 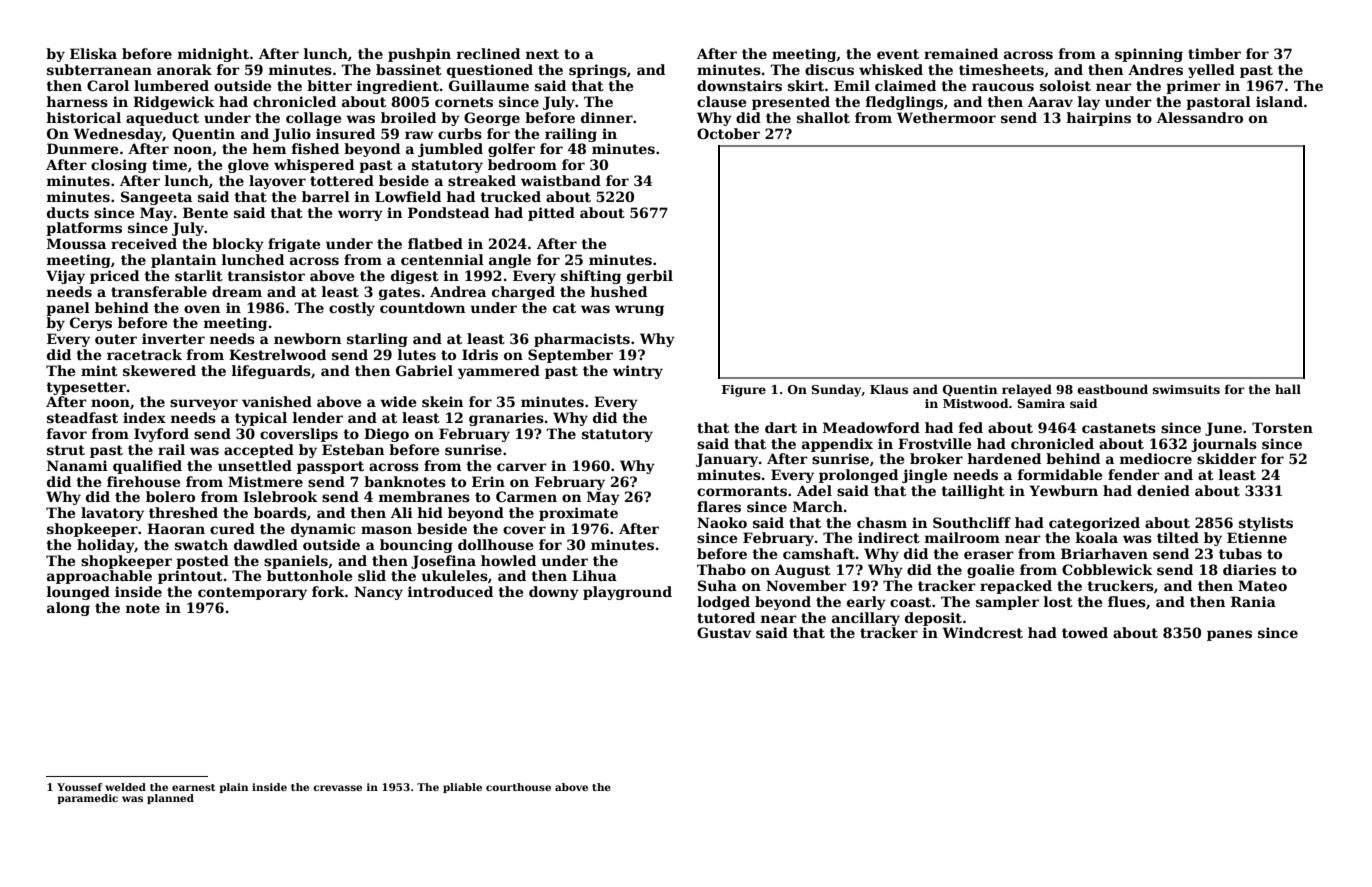 I want to click on Esteban, so click(x=353, y=449).
